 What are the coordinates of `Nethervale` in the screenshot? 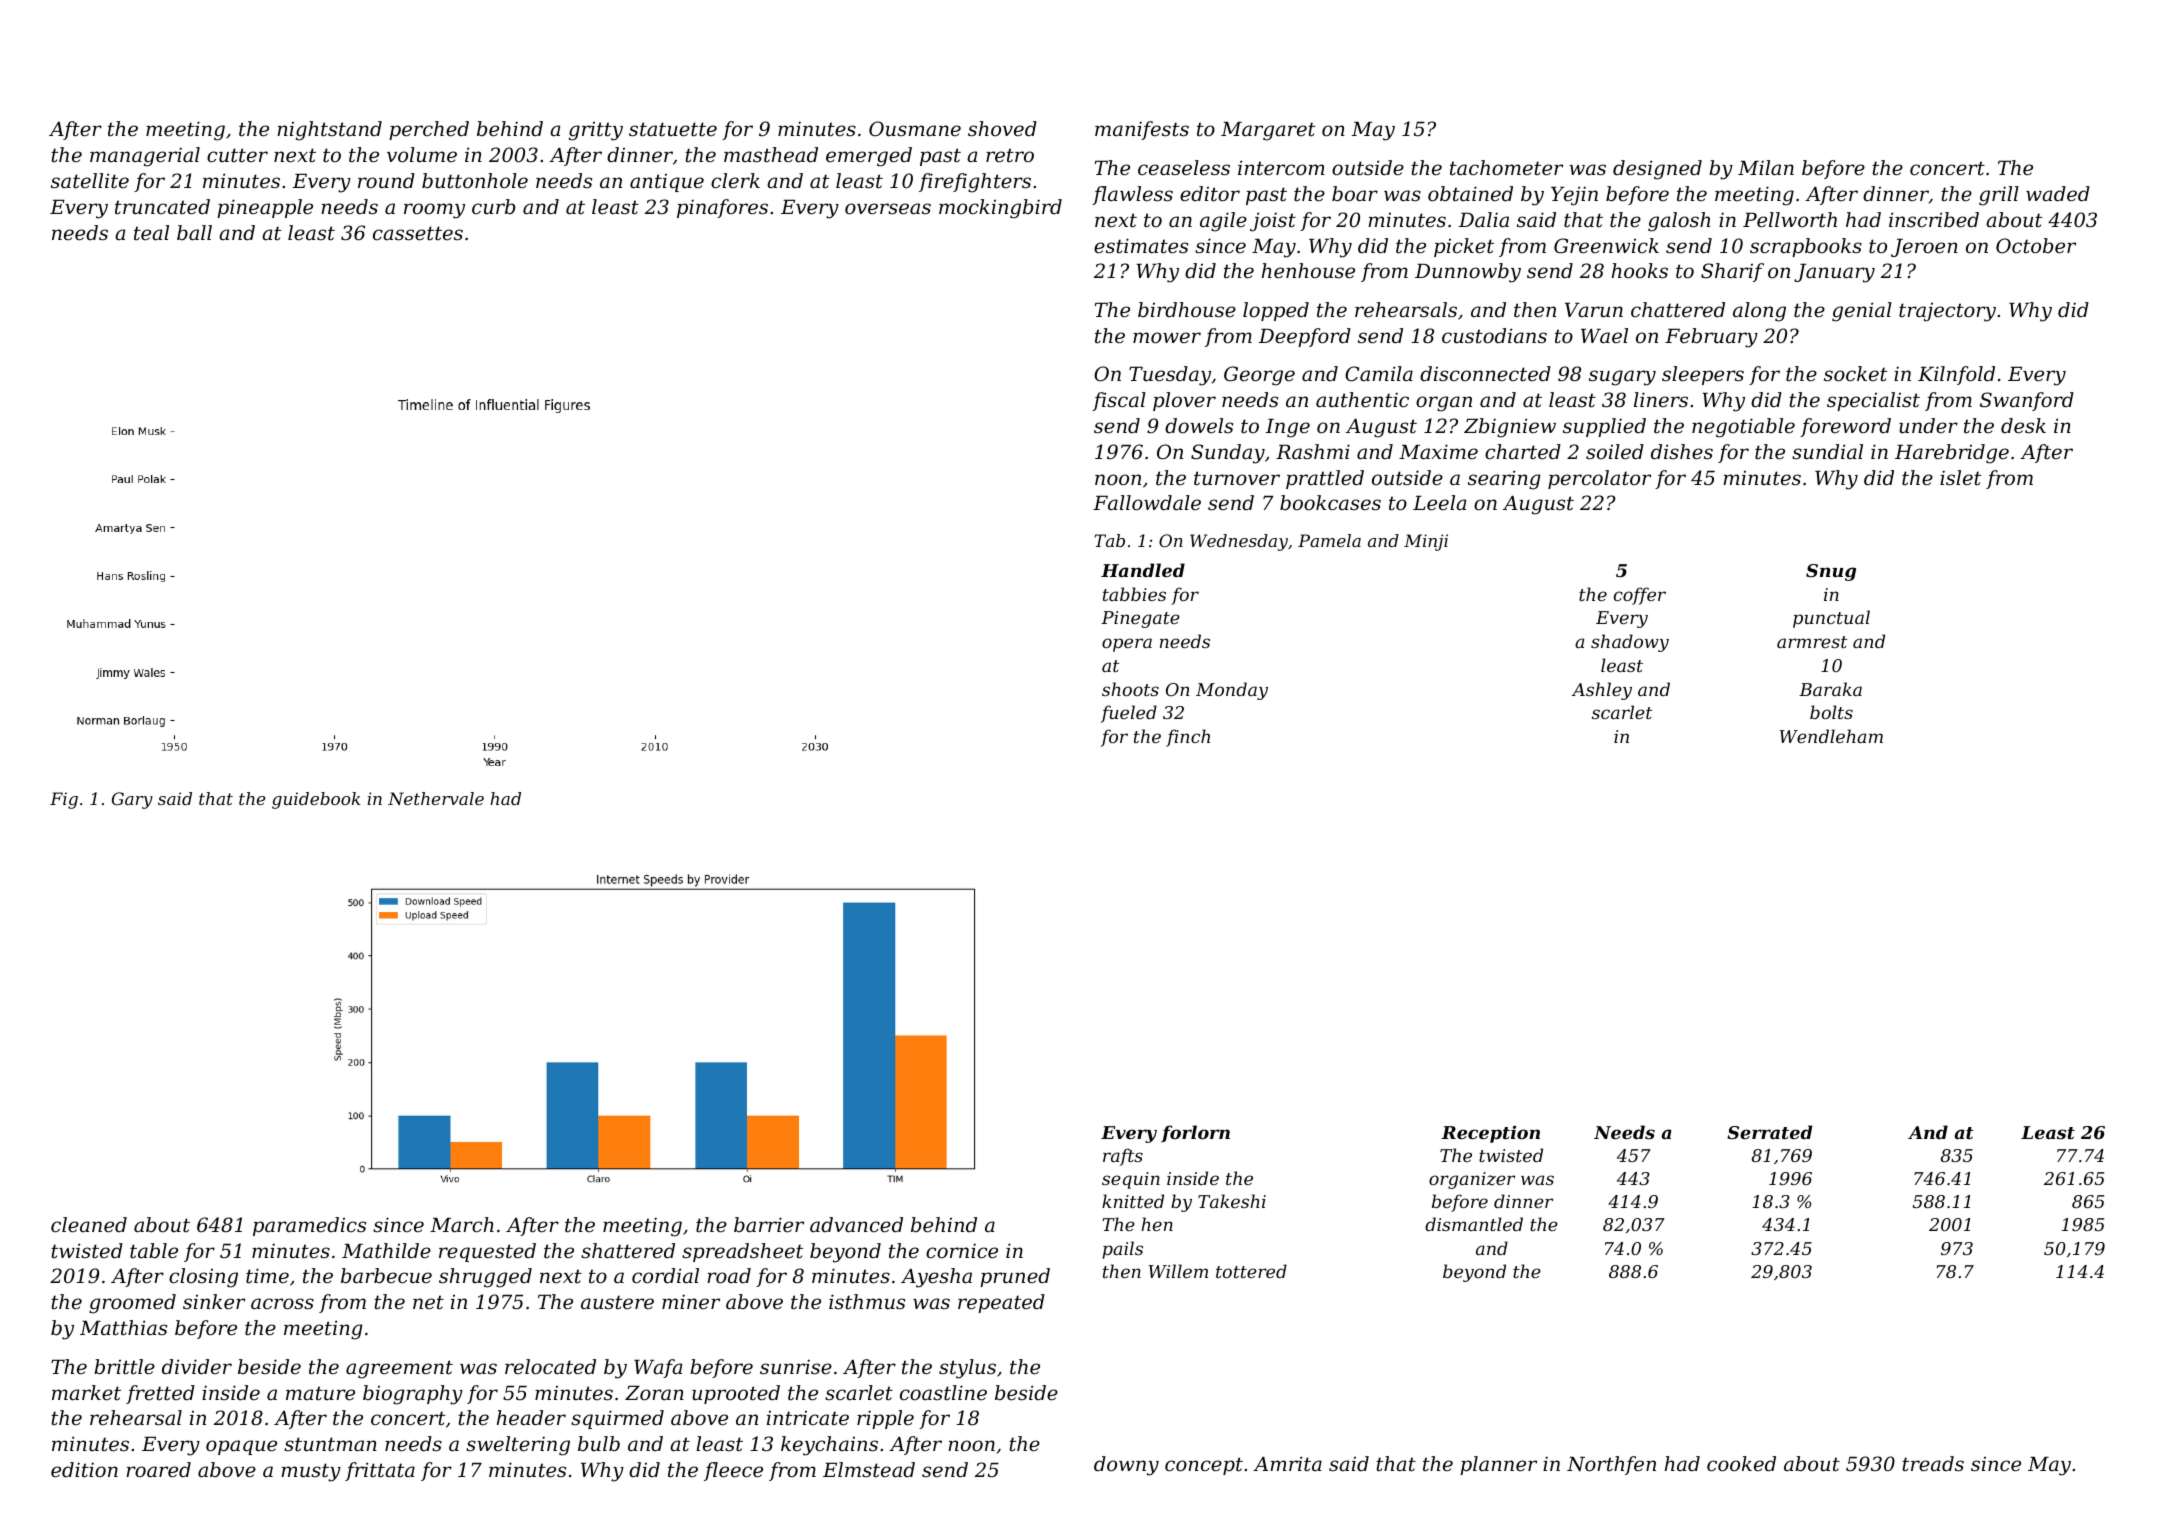 It's located at (436, 798).
